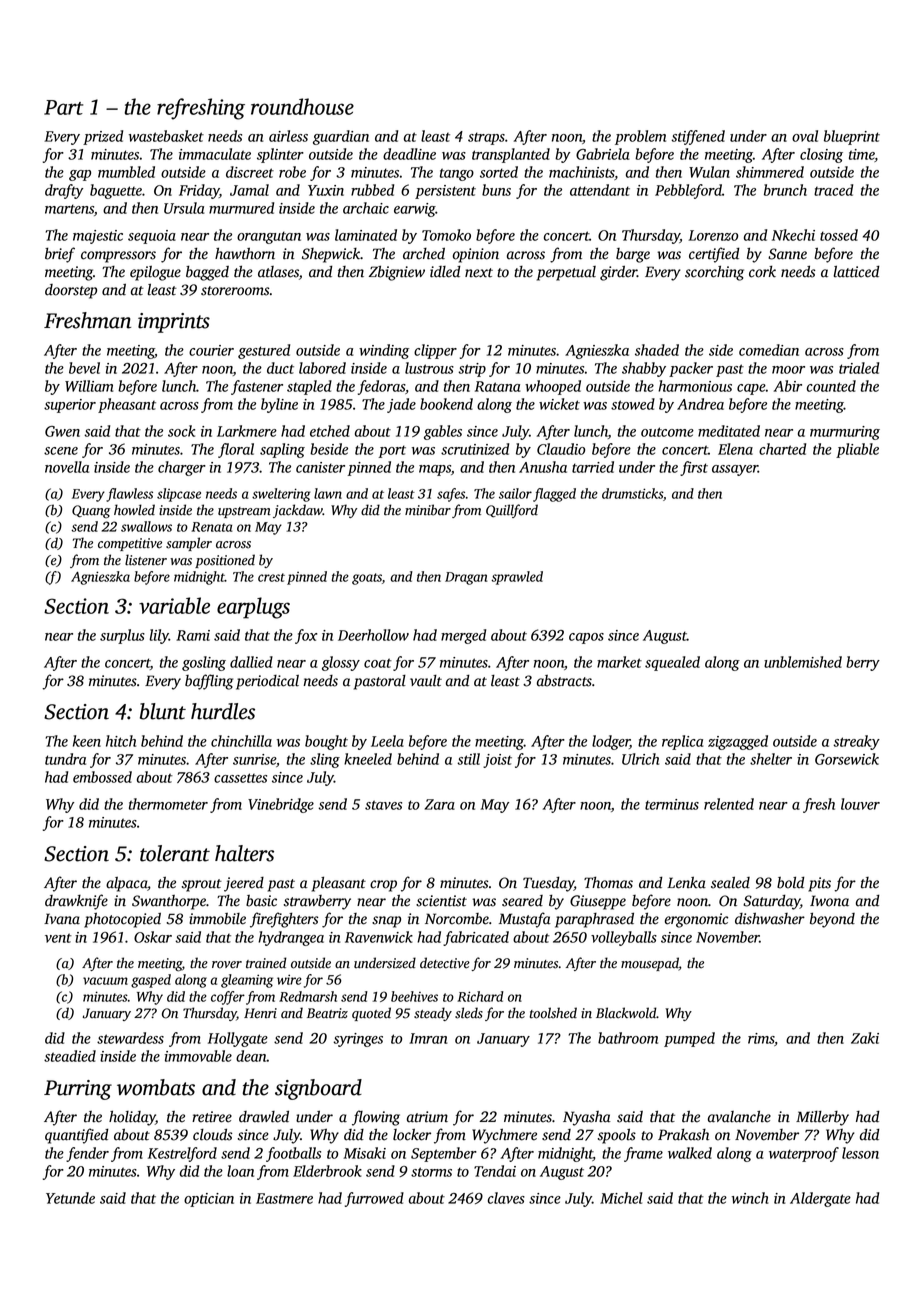 The image size is (924, 1308). Describe the element at coordinates (856, 742) in the document. I see `streaky` at that location.
